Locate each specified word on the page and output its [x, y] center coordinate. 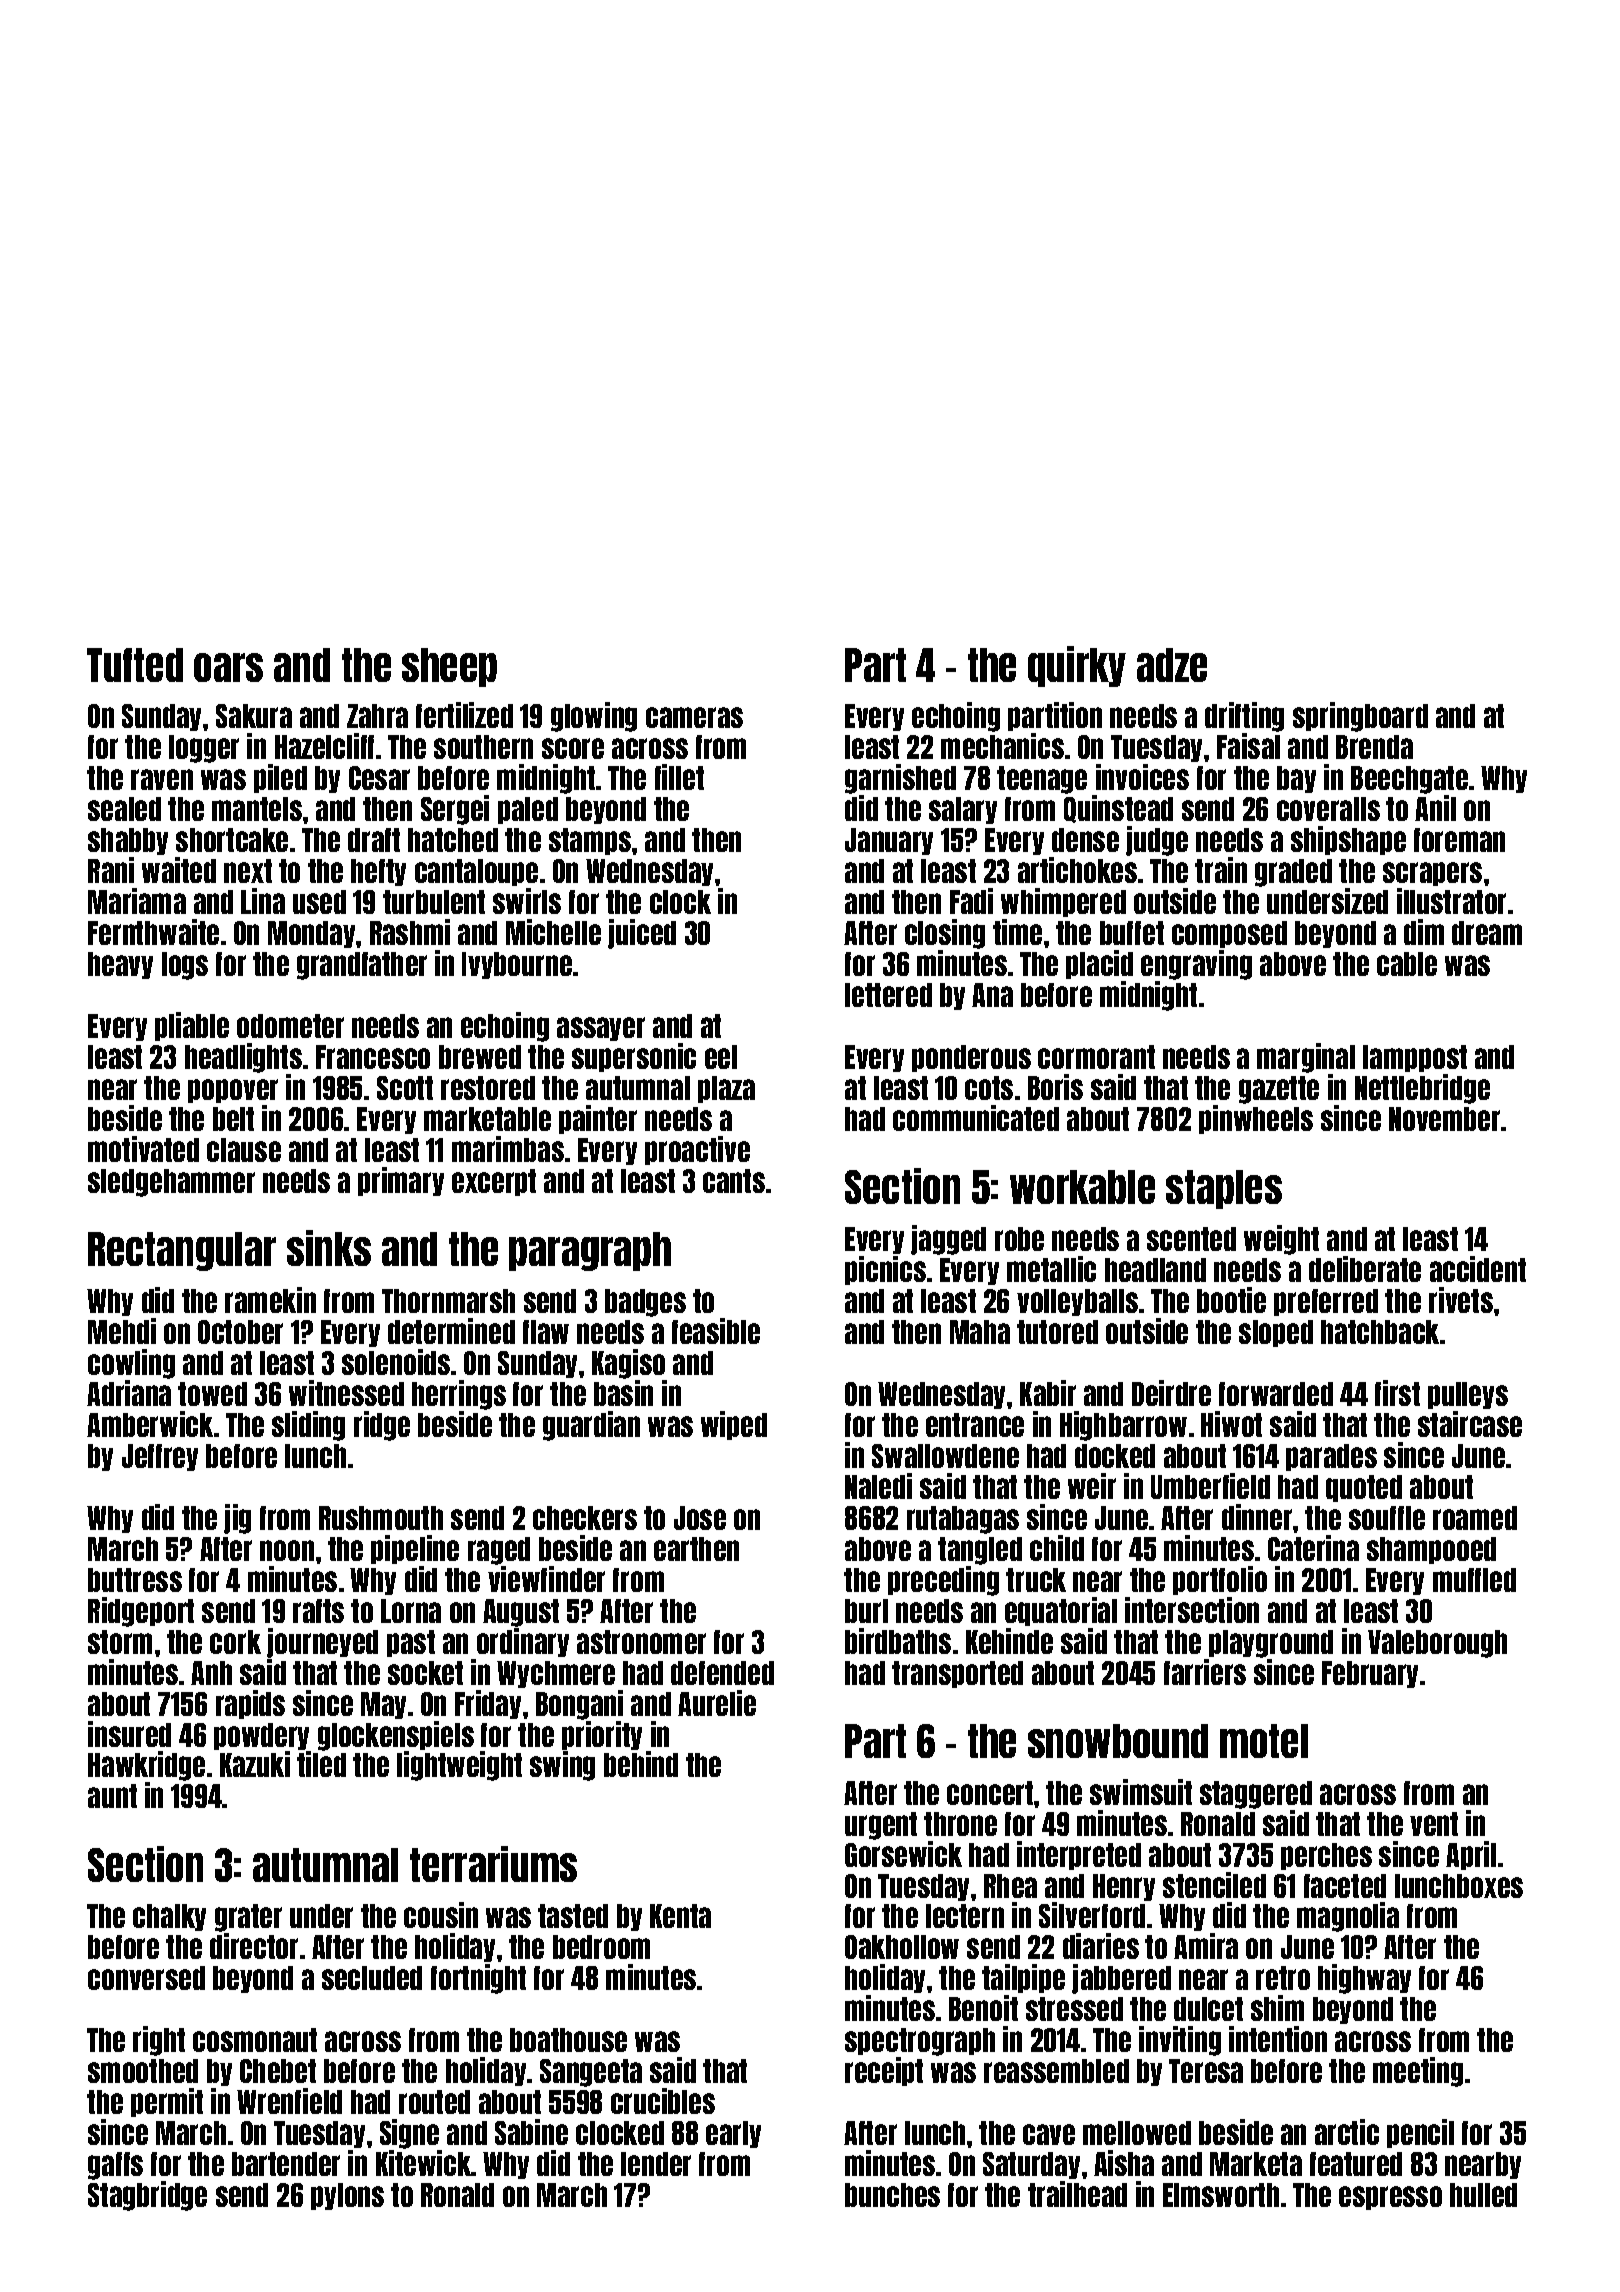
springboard [1360, 717]
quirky [1077, 666]
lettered [888, 995]
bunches [892, 2195]
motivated [143, 1149]
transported [957, 1674]
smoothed [143, 2071]
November [1444, 1119]
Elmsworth [1221, 2195]
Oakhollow [902, 1947]
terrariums [493, 1864]
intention [1278, 2039]
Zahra [377, 716]
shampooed [1431, 1550]
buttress [135, 1580]
